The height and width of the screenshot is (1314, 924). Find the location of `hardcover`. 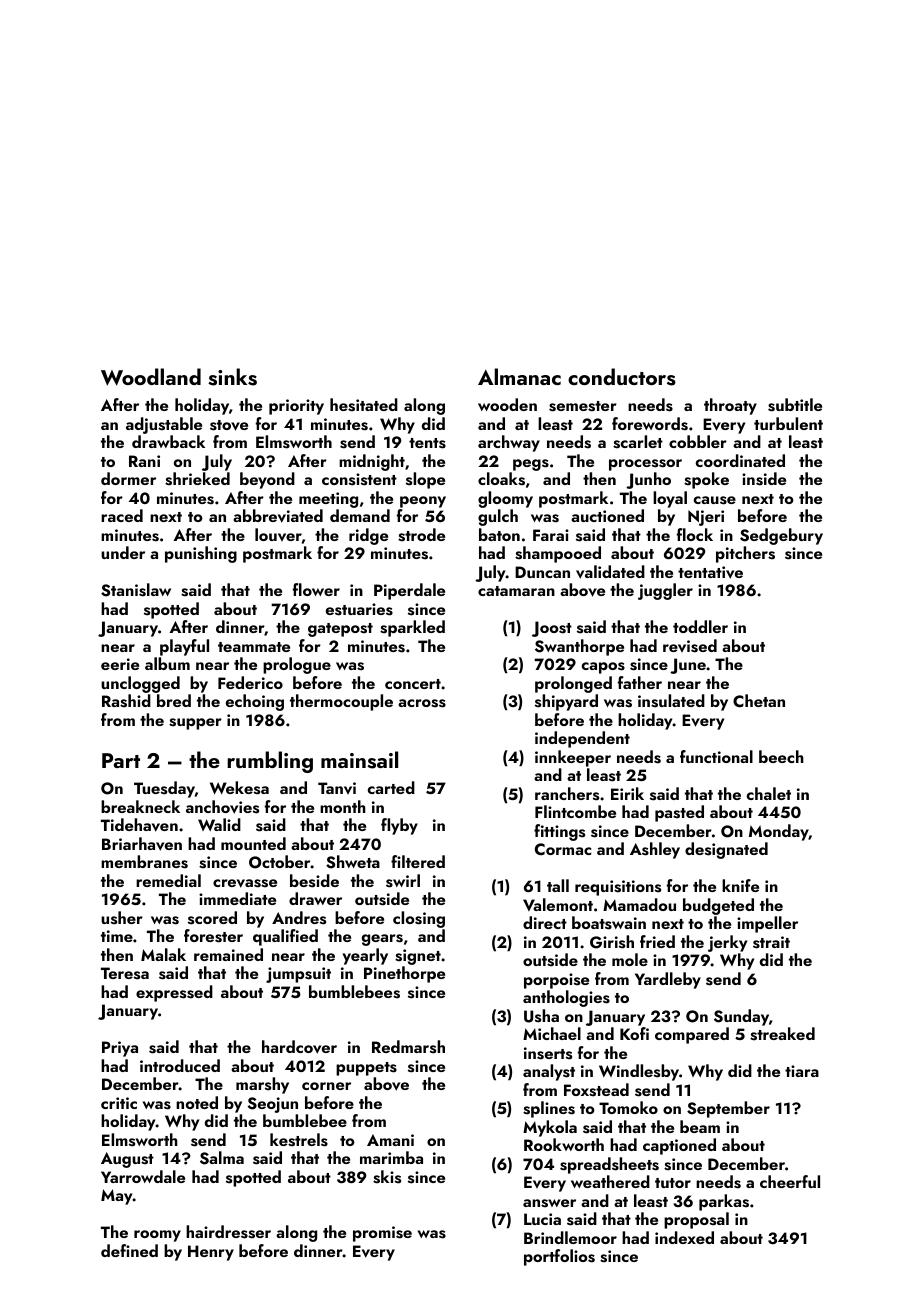

hardcover is located at coordinates (299, 1047).
